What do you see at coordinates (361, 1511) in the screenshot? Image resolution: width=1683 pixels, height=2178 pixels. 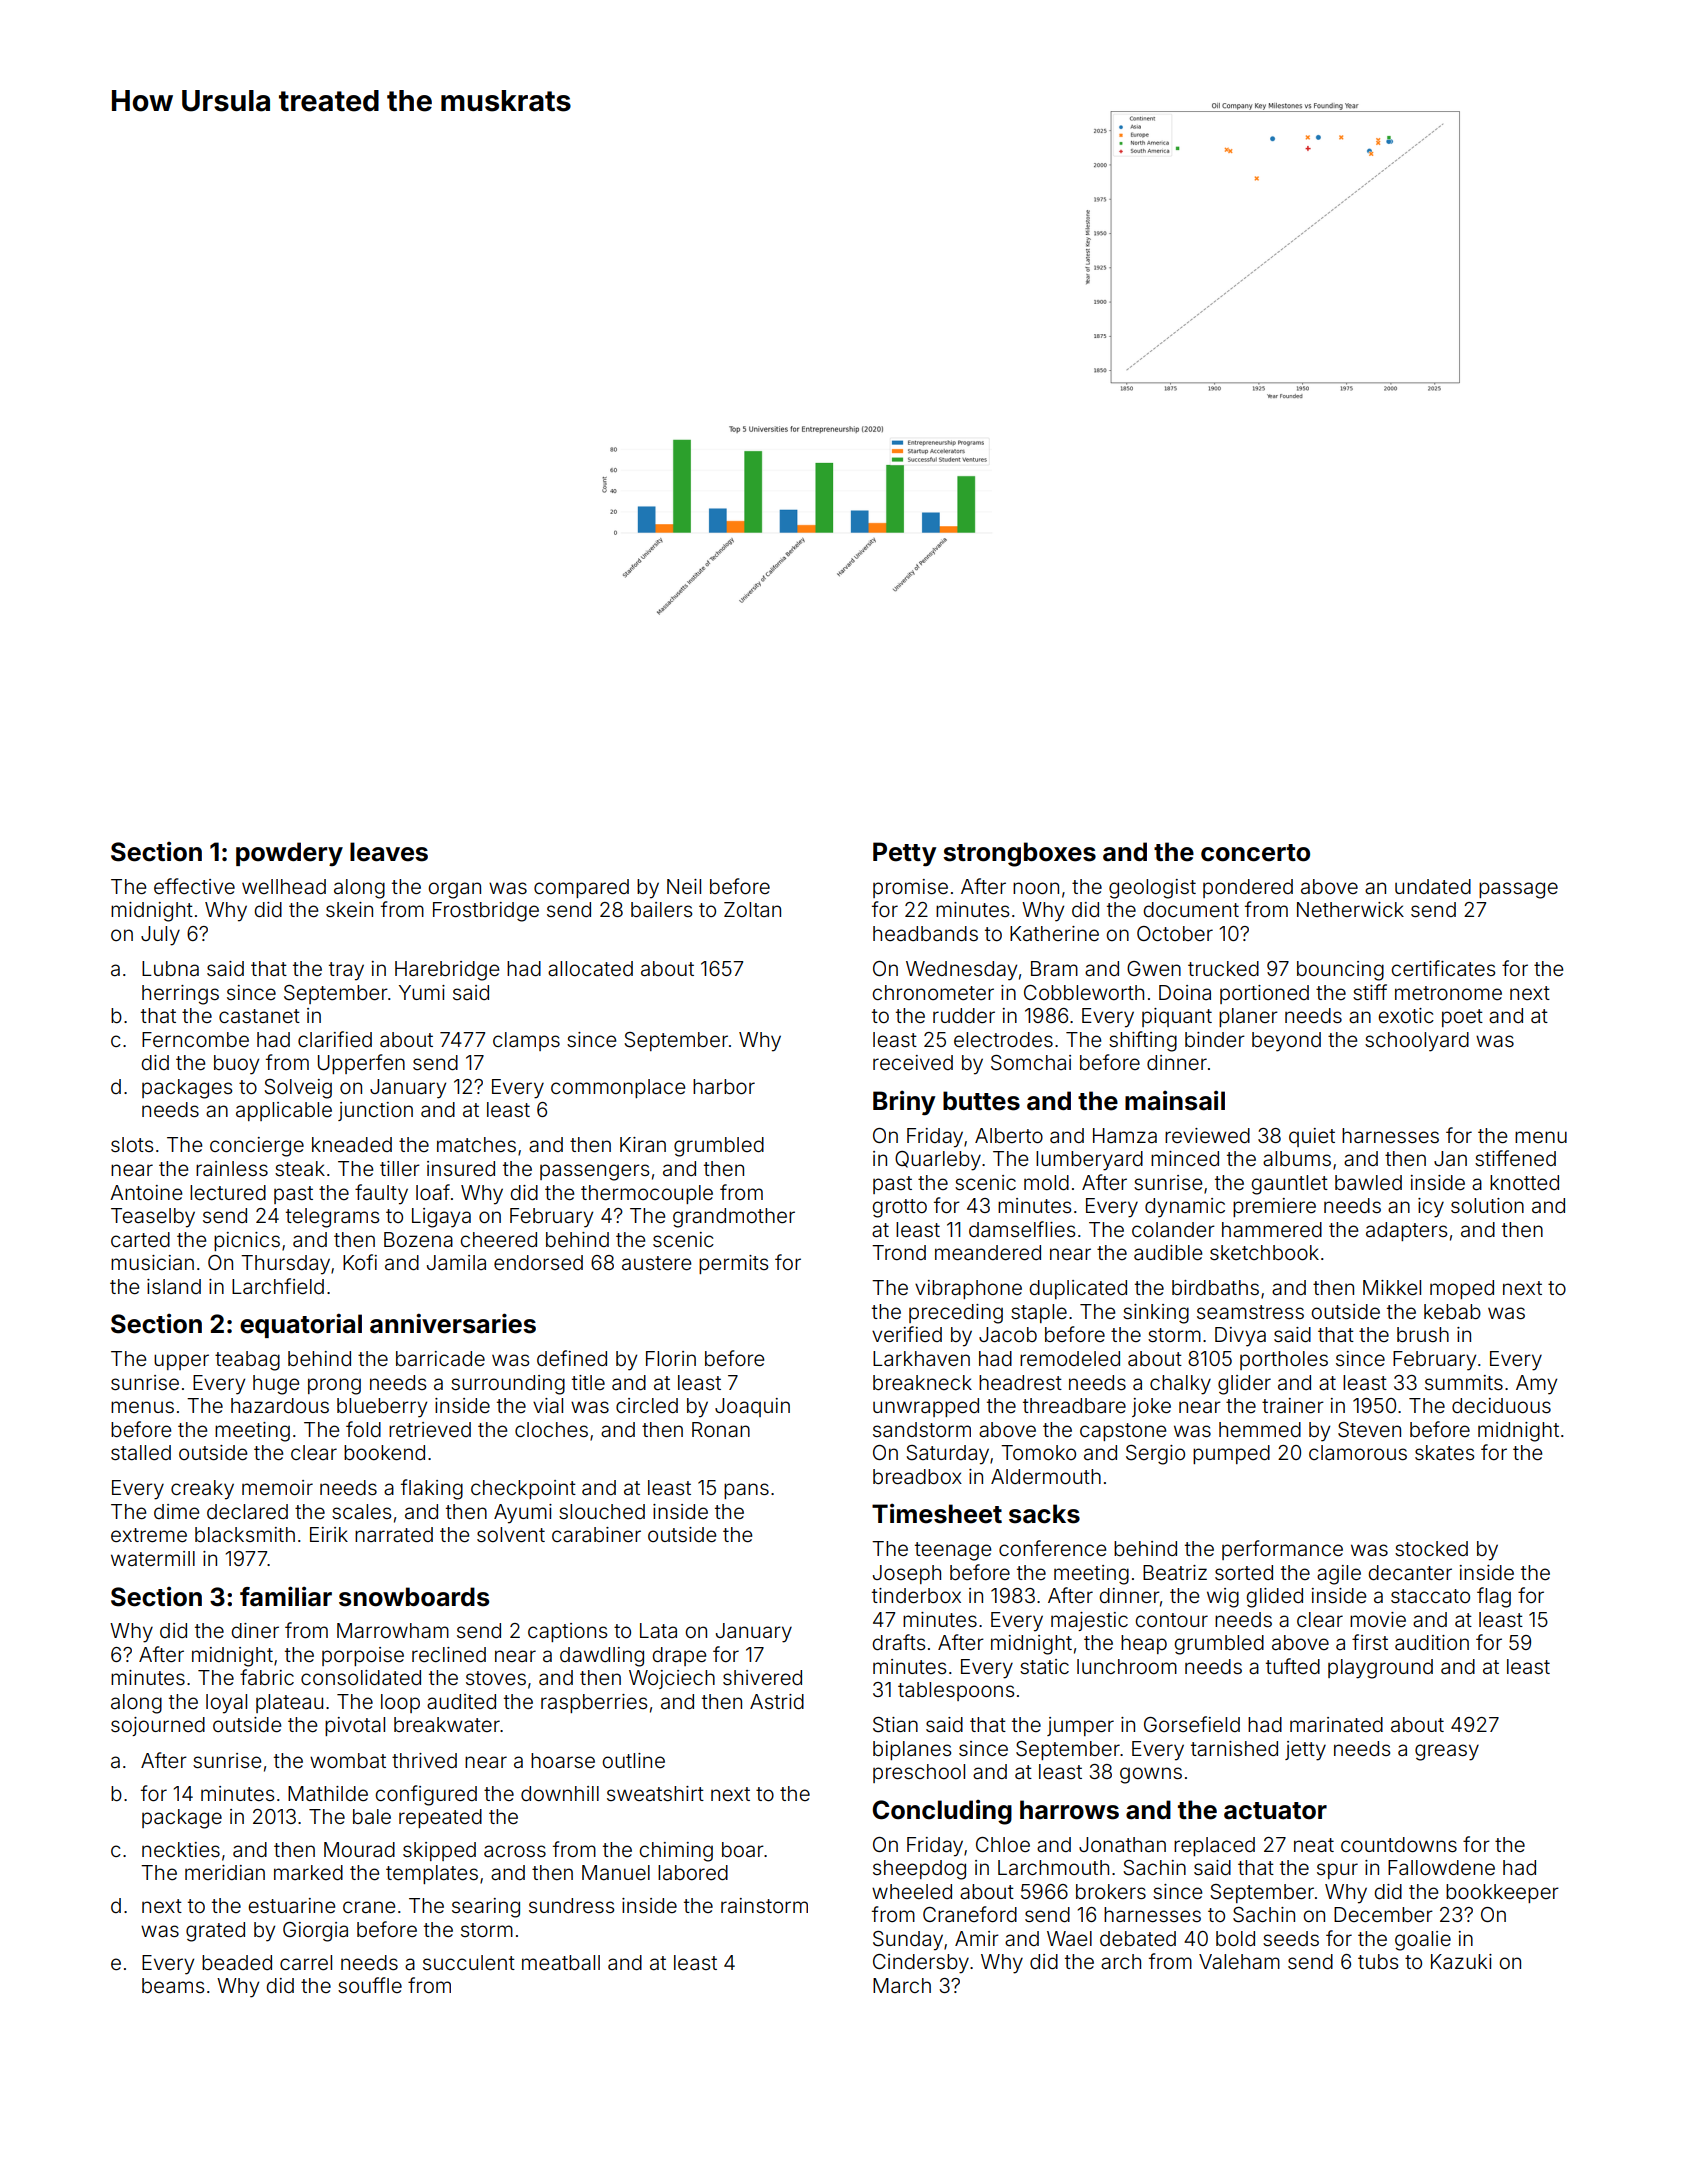 I see `scales` at bounding box center [361, 1511].
